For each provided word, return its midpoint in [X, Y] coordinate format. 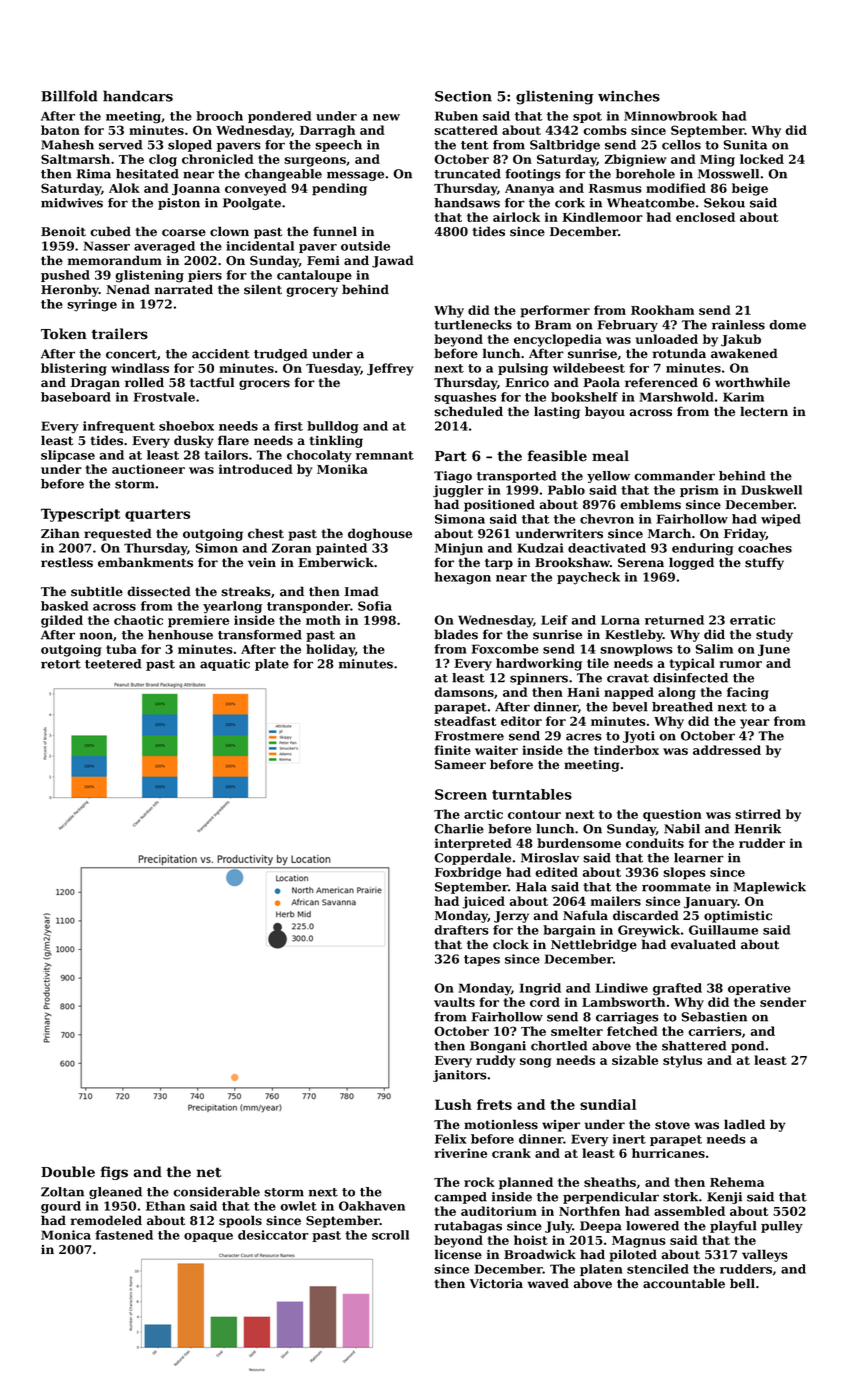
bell [742, 1283]
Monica [66, 1235]
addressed [727, 750]
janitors [460, 1076]
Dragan [95, 384]
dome [787, 325]
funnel [335, 231]
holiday [330, 650]
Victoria [496, 1284]
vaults [454, 1002]
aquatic [225, 665]
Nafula [585, 915]
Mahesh [67, 145]
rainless [738, 325]
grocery [312, 292]
